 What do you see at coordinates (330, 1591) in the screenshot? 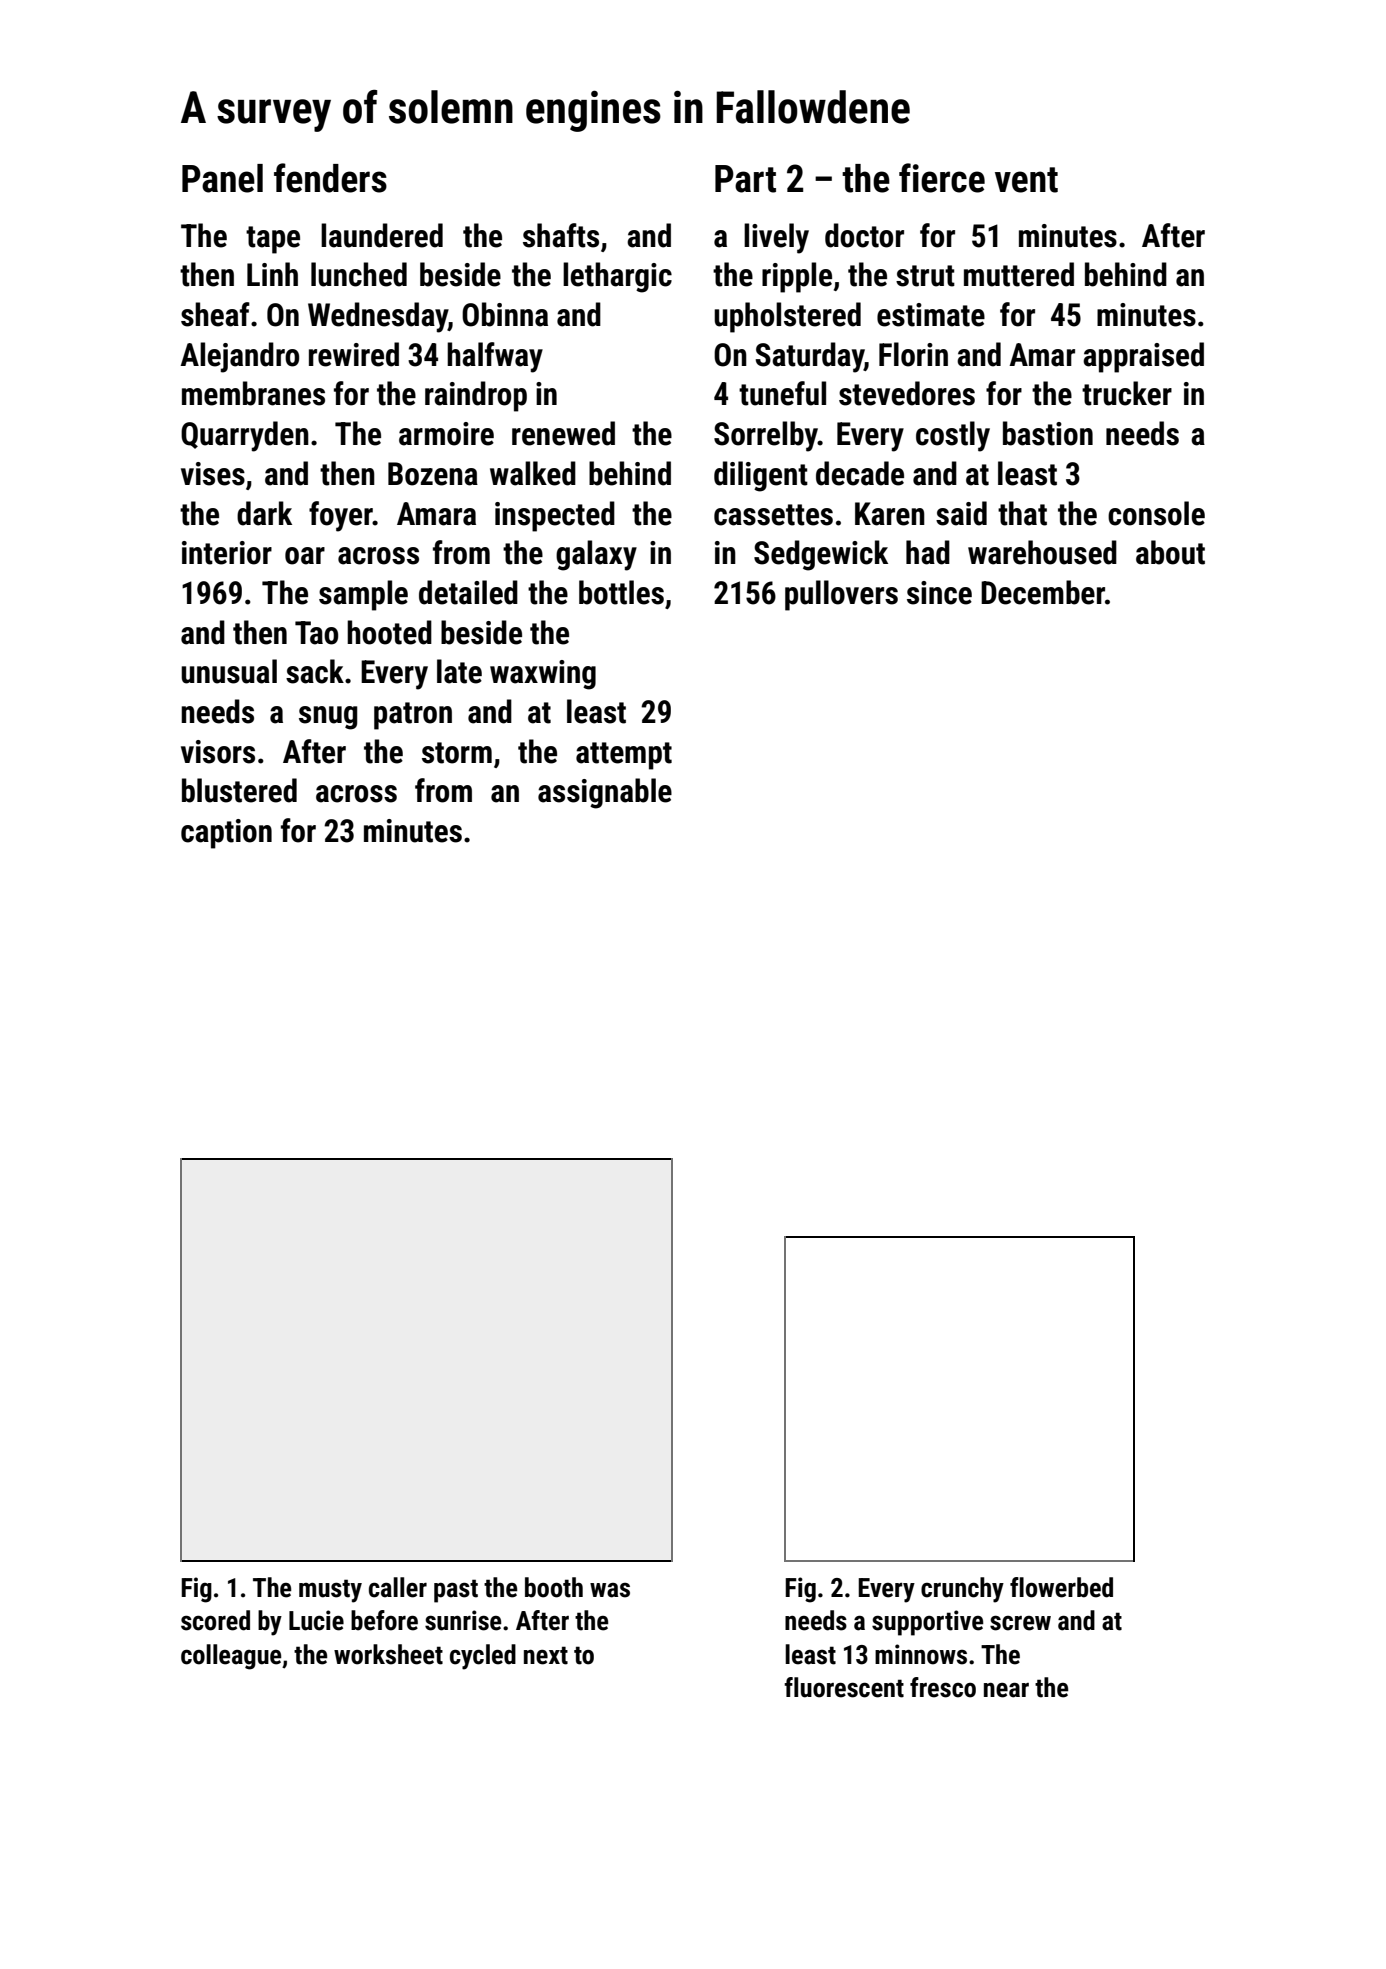
I see `musty` at bounding box center [330, 1591].
